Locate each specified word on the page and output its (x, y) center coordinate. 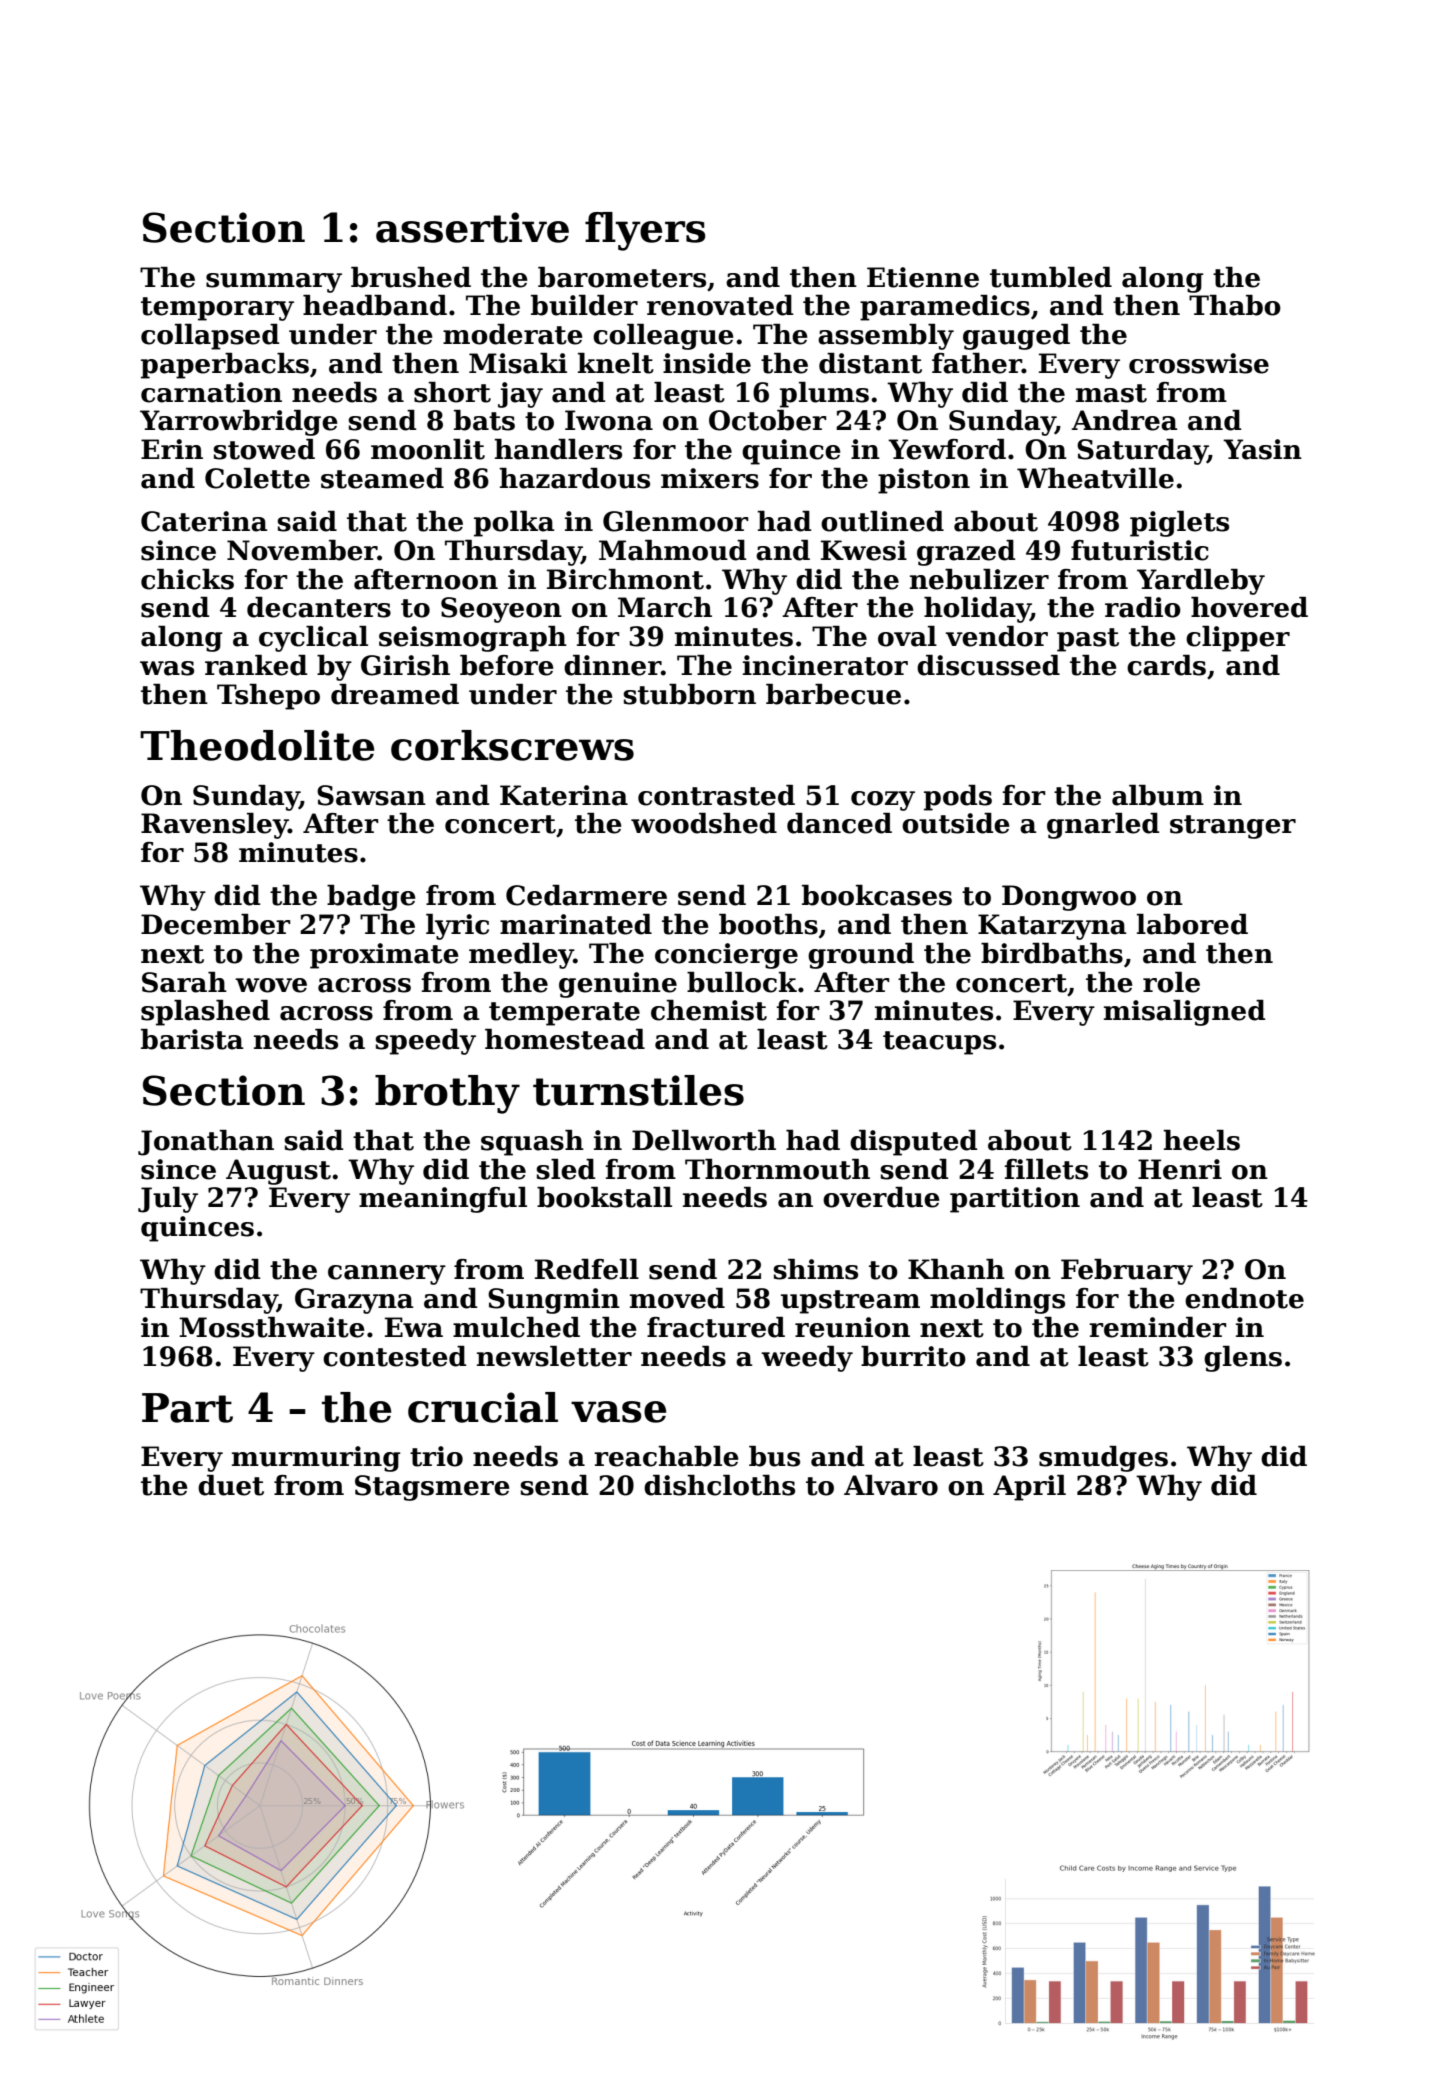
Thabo (1235, 305)
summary (274, 283)
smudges (1103, 1459)
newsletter (554, 1356)
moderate (513, 334)
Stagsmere (432, 1488)
